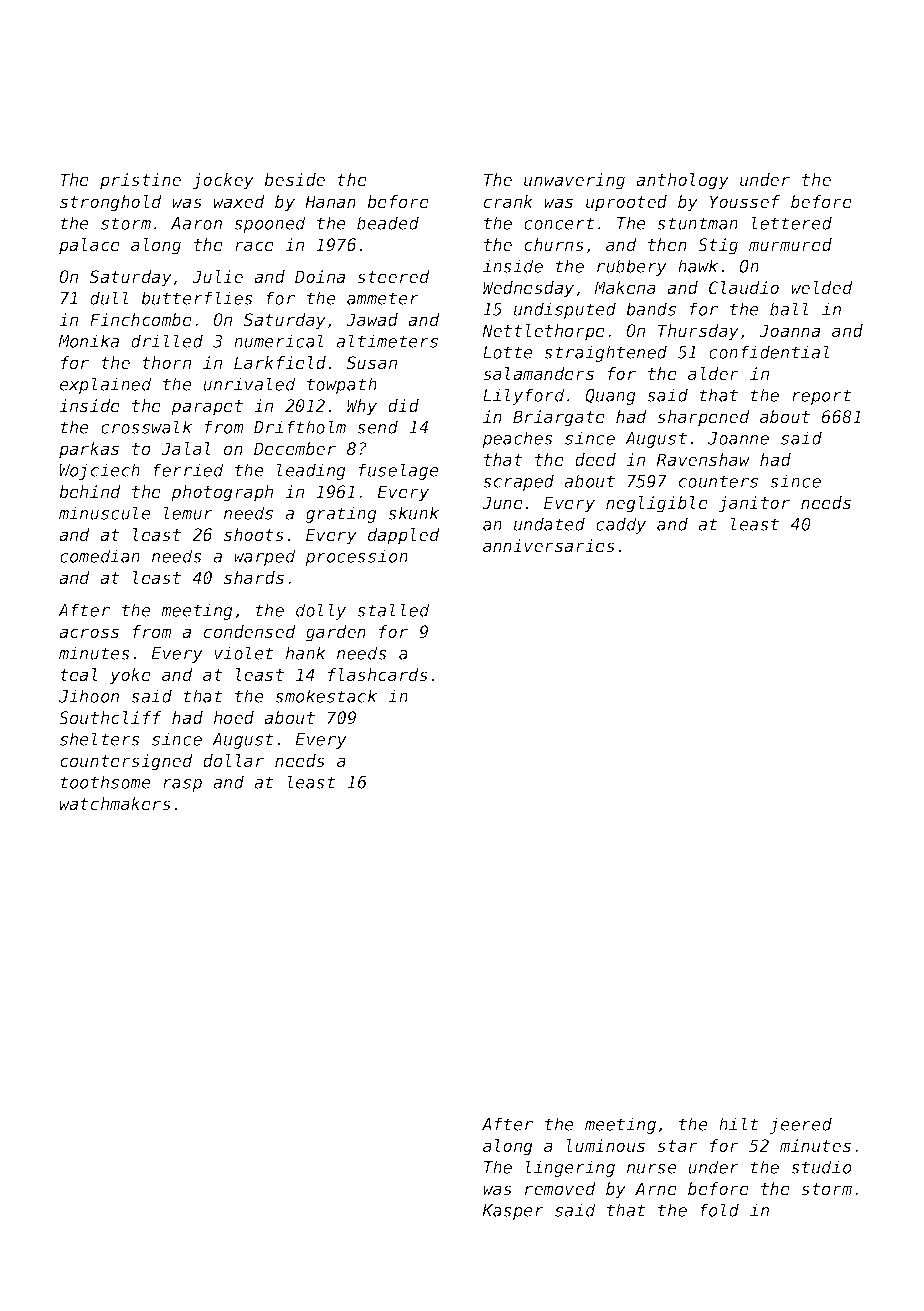 The image size is (924, 1311). I want to click on fold, so click(719, 1210).
